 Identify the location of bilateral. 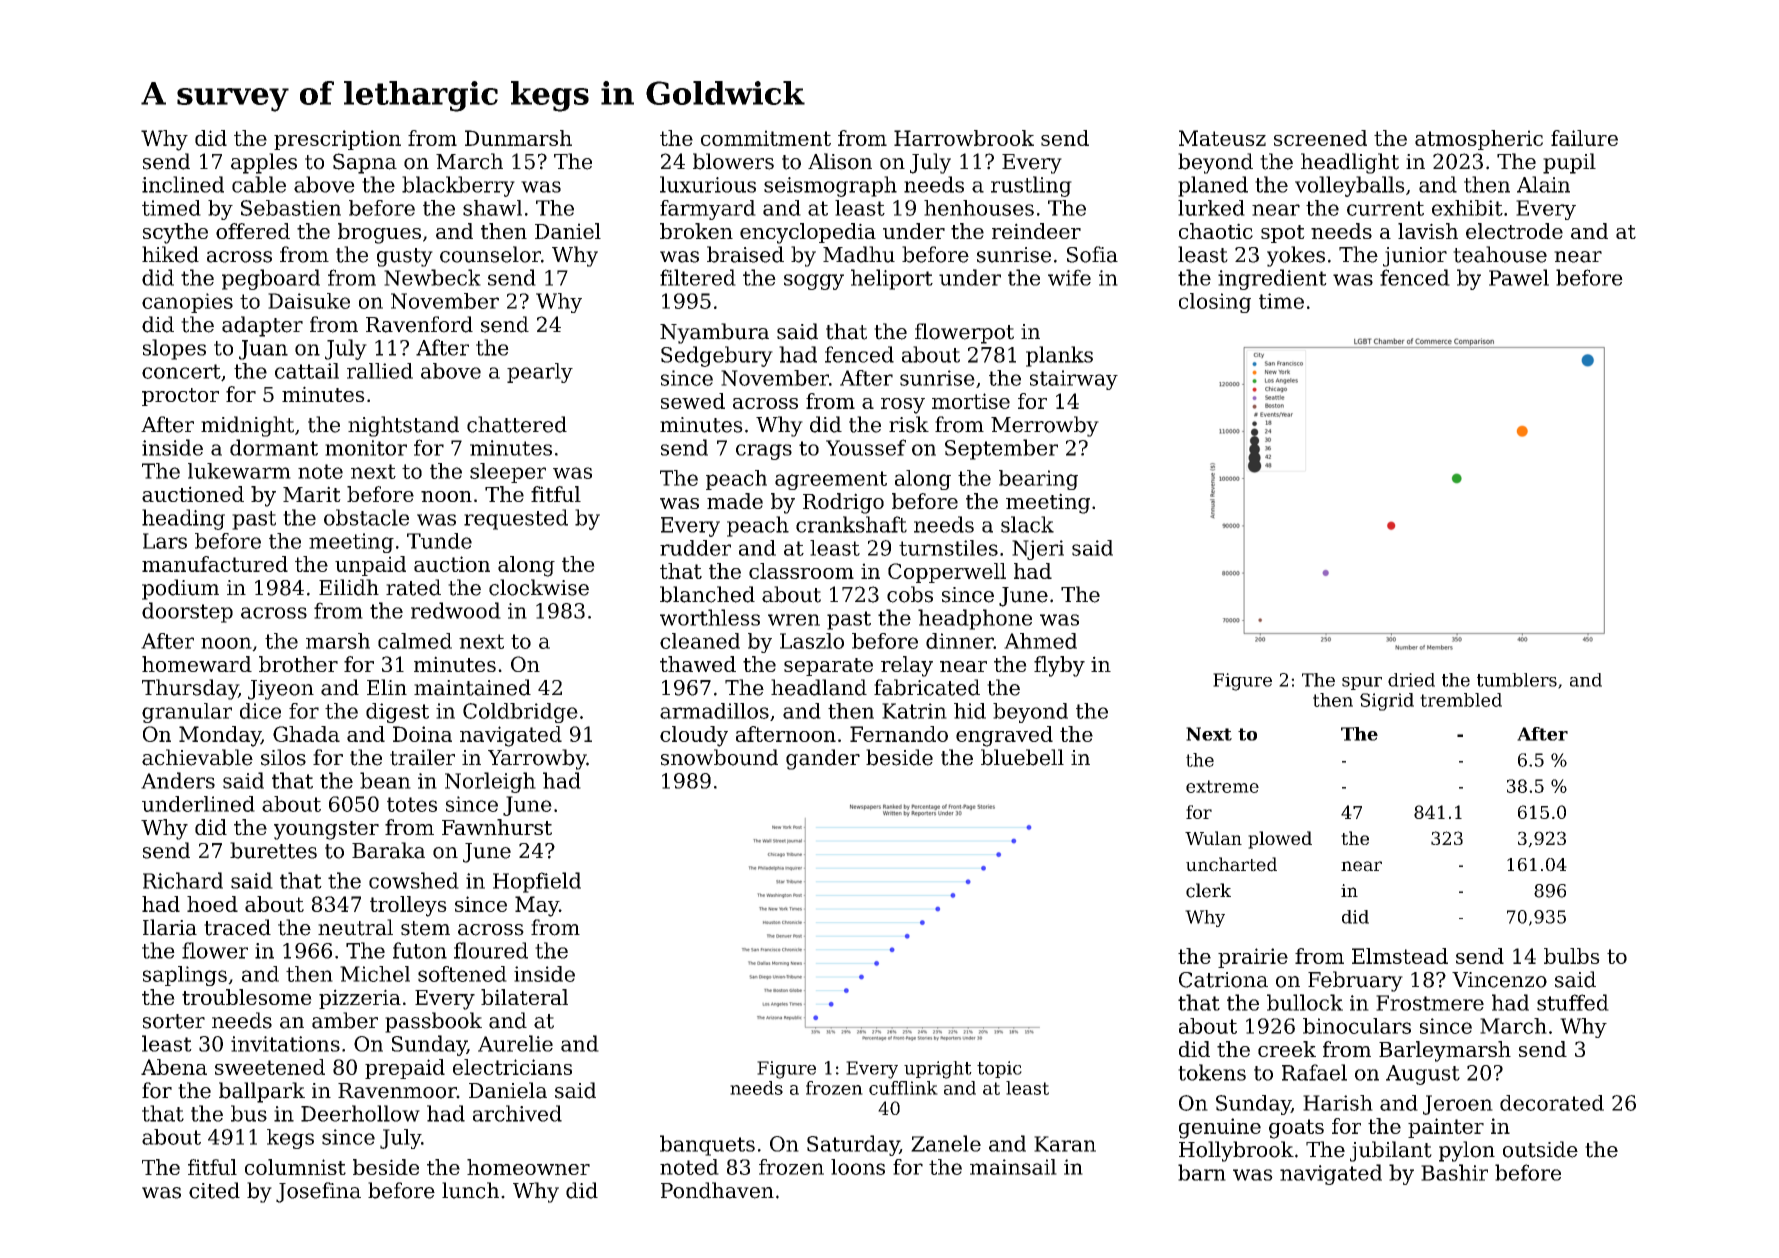
(524, 997).
